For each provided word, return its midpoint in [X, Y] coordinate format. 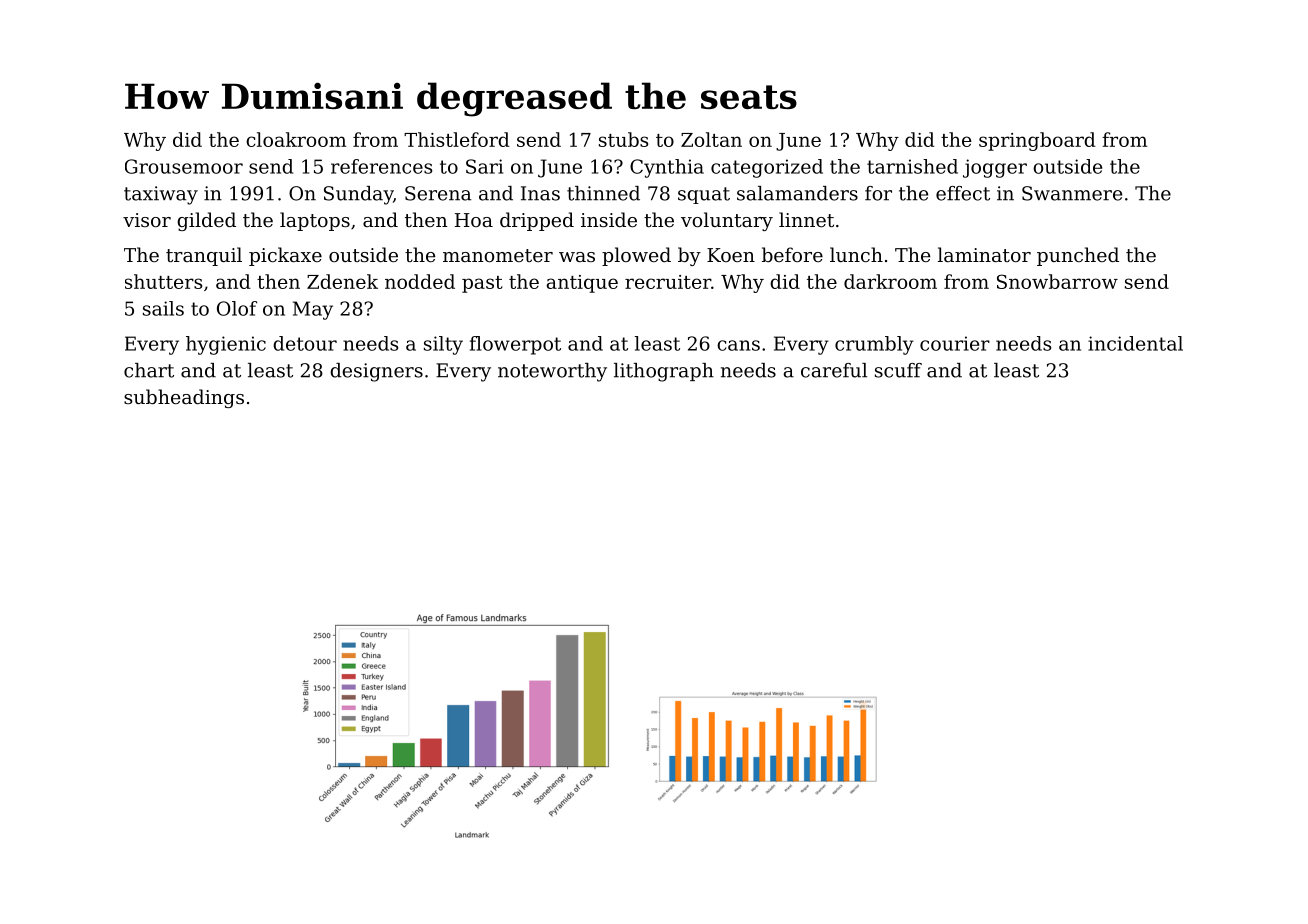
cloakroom [296, 139]
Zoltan [711, 139]
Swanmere [1072, 193]
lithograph [664, 372]
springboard [1037, 141]
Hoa [474, 220]
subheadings [184, 398]
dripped [537, 221]
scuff [898, 370]
